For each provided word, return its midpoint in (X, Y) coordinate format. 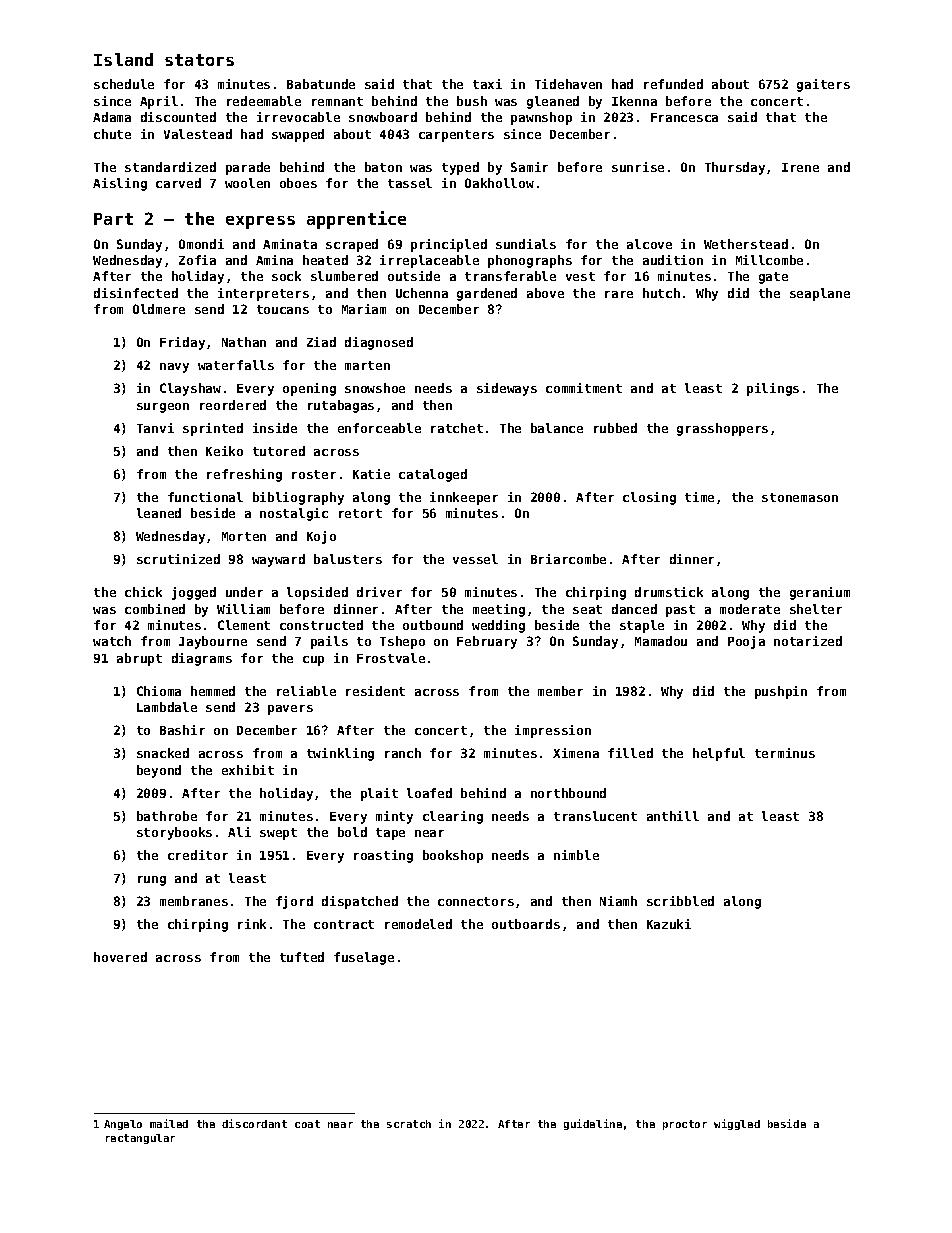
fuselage (364, 958)
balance (557, 428)
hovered (120, 957)
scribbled (680, 901)
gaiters (823, 85)
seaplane (820, 294)
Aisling (120, 184)
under (244, 592)
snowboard (383, 117)
